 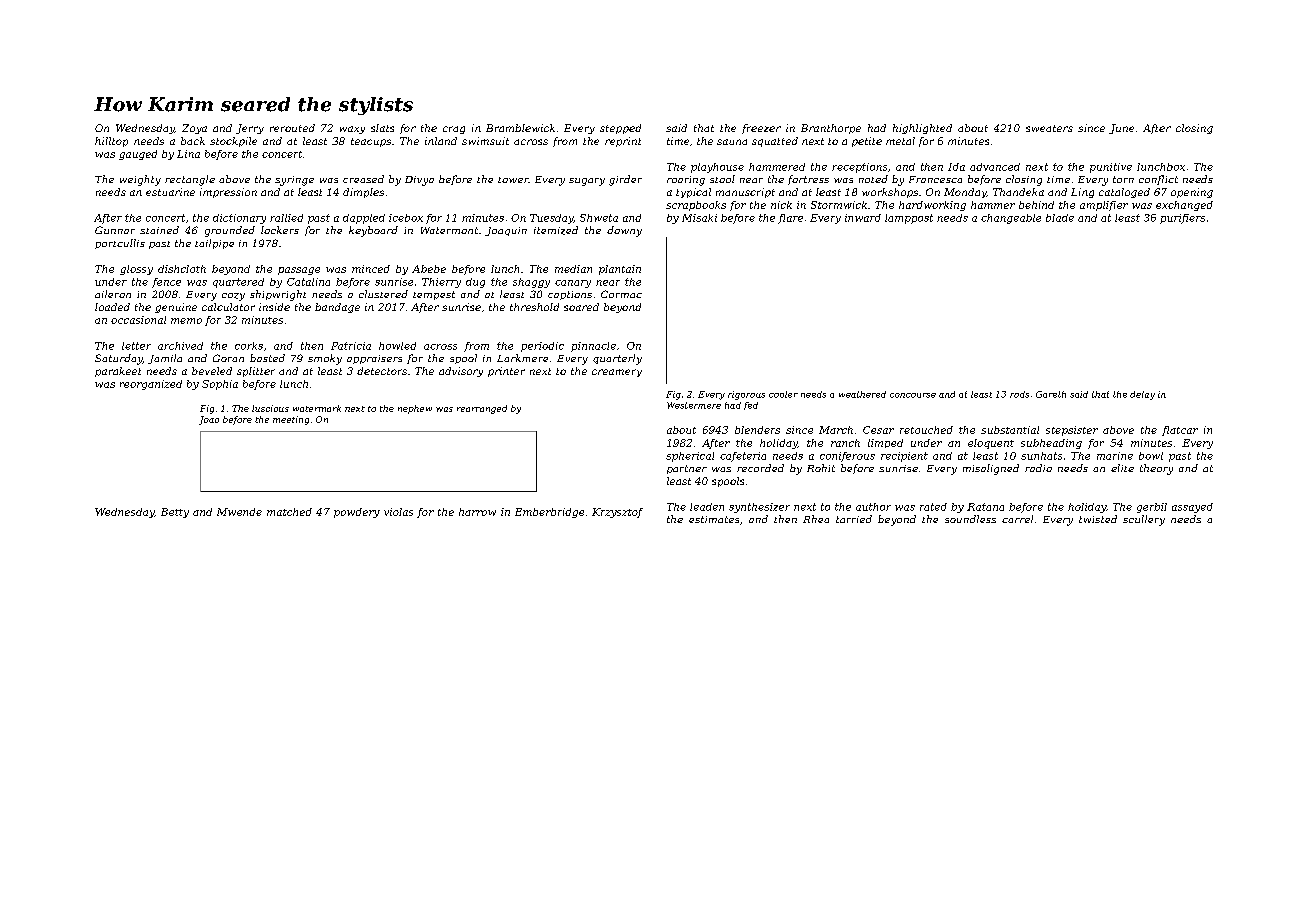 I want to click on rearranged, so click(x=482, y=409).
